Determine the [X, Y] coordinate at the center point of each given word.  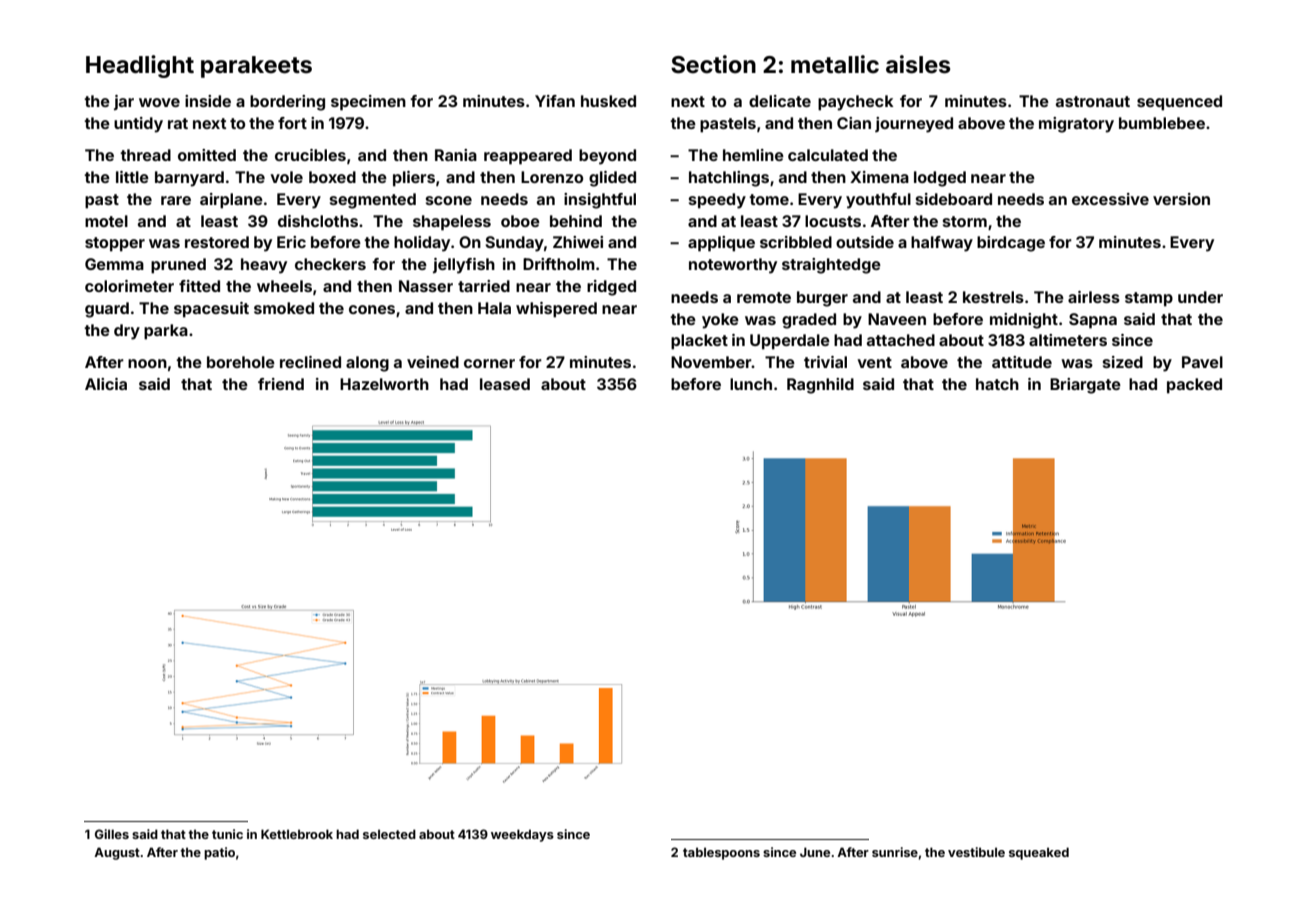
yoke [720, 321]
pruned [178, 266]
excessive [1110, 199]
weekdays [522, 835]
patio [219, 853]
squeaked [1039, 853]
